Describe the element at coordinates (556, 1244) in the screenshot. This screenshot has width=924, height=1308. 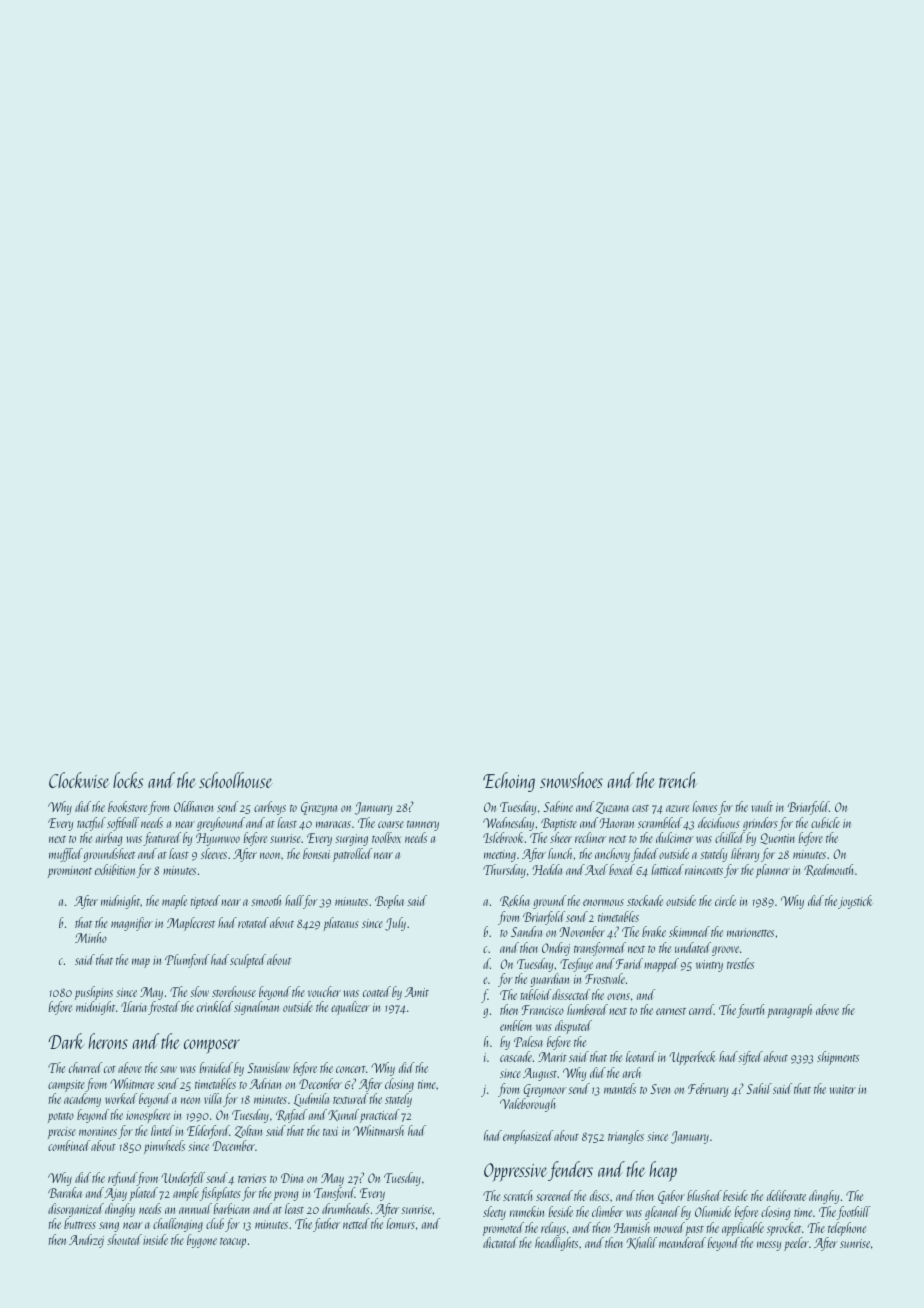
I see `headlights` at that location.
